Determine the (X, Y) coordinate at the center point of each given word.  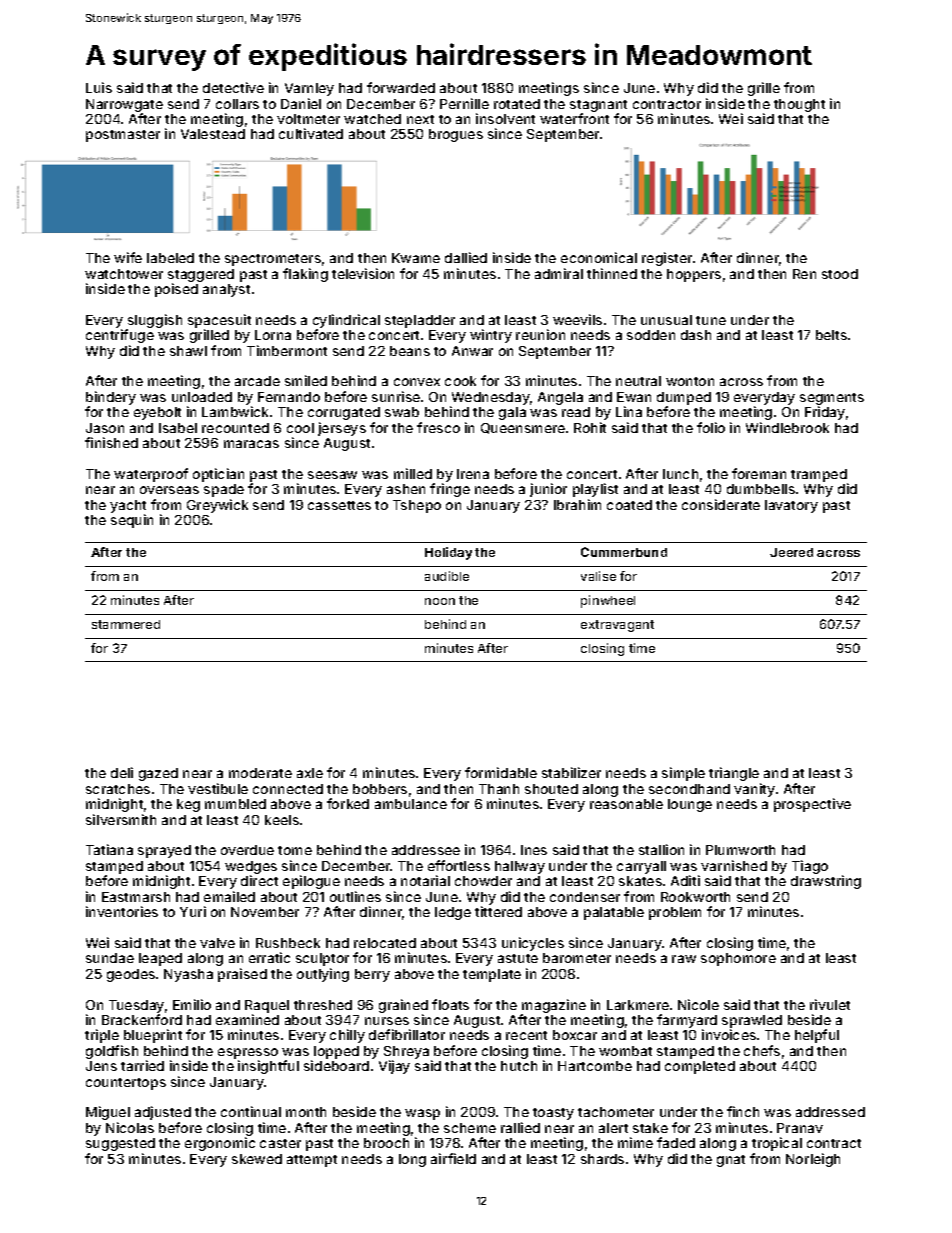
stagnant (598, 106)
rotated (517, 104)
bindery (111, 398)
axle (310, 773)
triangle (734, 774)
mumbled (235, 804)
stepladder (420, 321)
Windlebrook (787, 427)
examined (247, 1019)
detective (233, 87)
